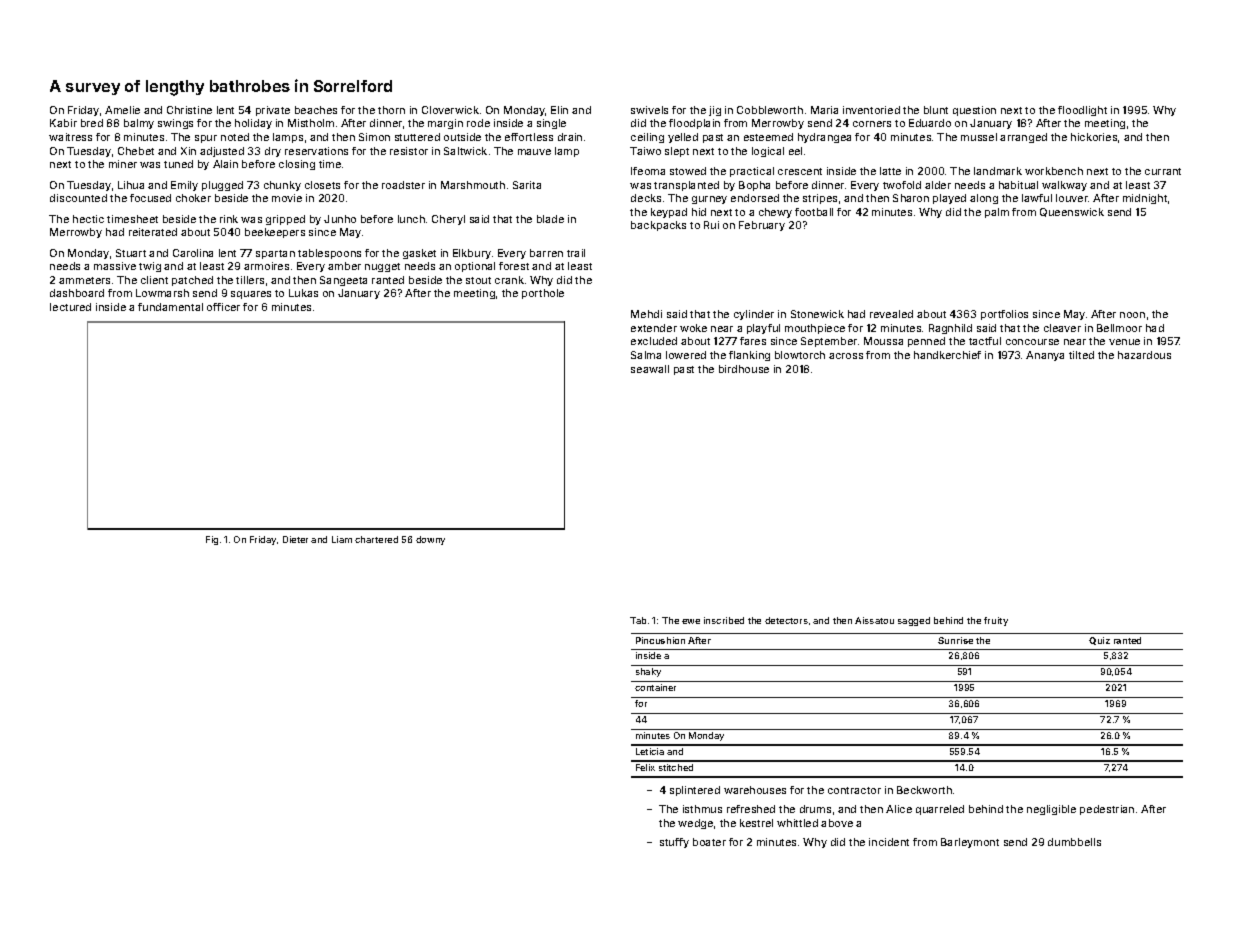 Image resolution: width=1233 pixels, height=952 pixels. I want to click on dashboard, so click(77, 293).
